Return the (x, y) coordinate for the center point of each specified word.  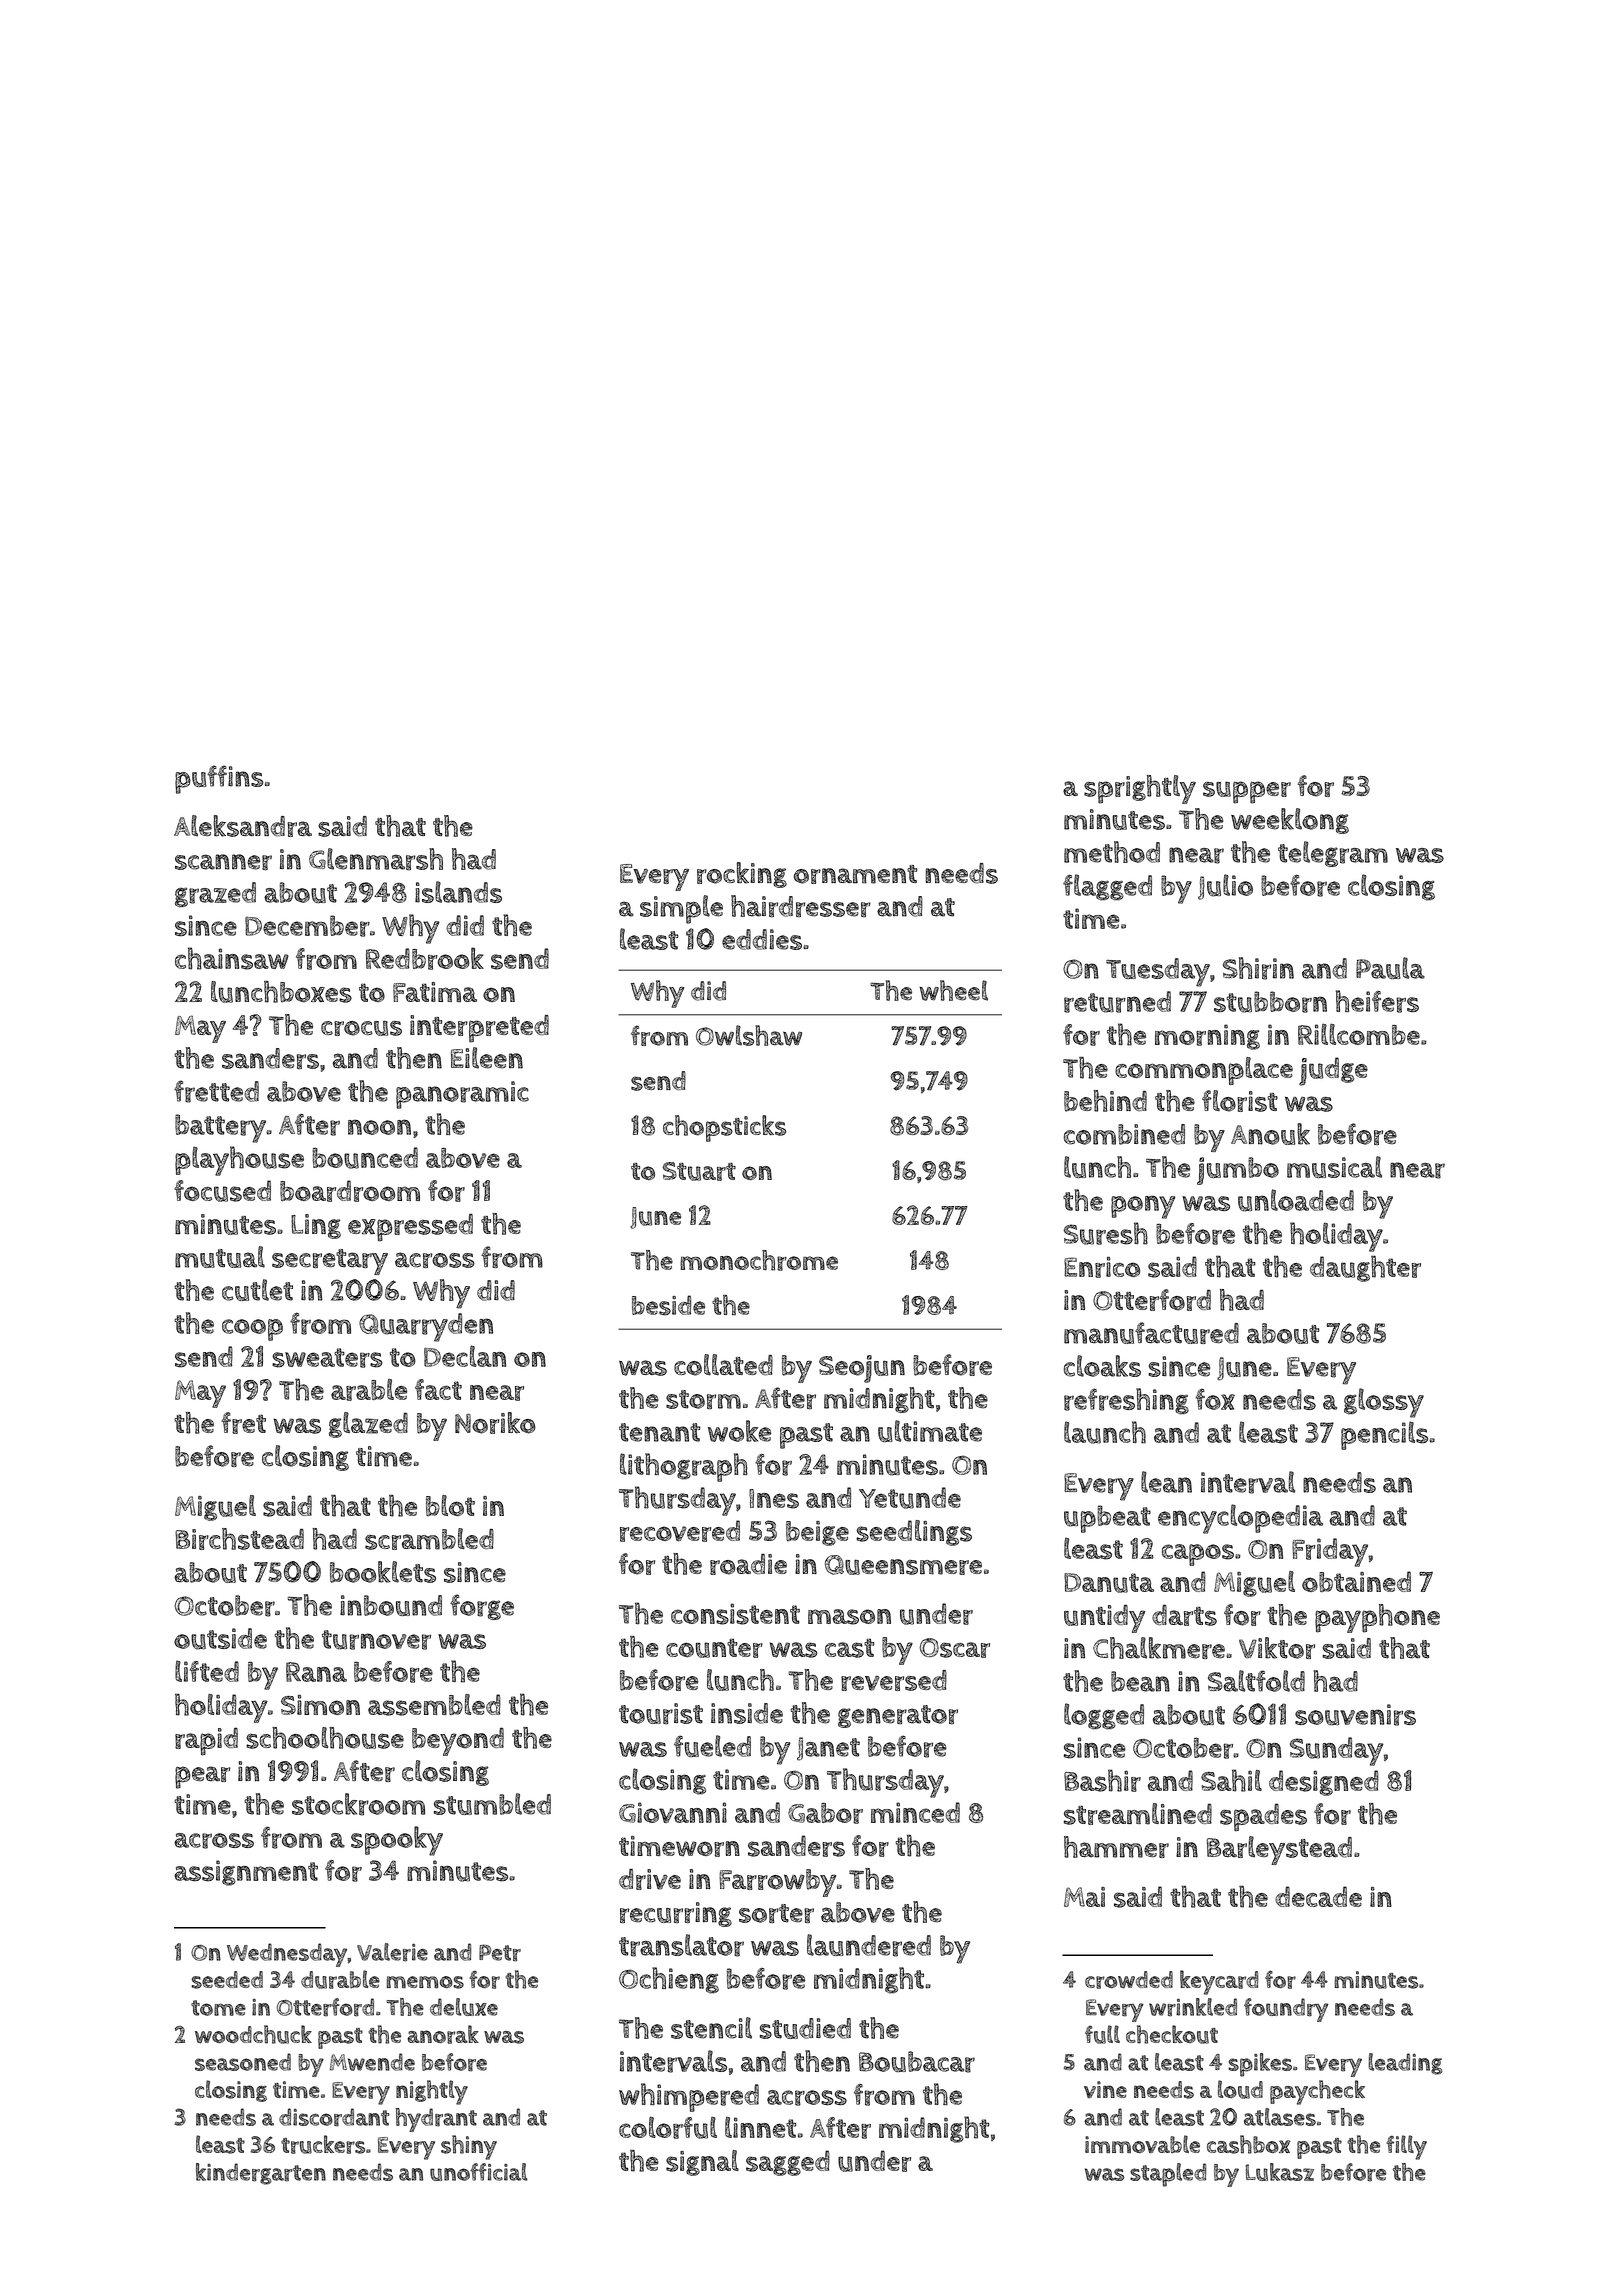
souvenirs (1355, 1715)
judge (1333, 1071)
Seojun (862, 1369)
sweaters (327, 1358)
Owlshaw (749, 1035)
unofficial (479, 2172)
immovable (1142, 2144)
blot (450, 1506)
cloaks (1102, 1366)
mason (849, 1617)
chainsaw (232, 958)
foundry (1286, 2010)
